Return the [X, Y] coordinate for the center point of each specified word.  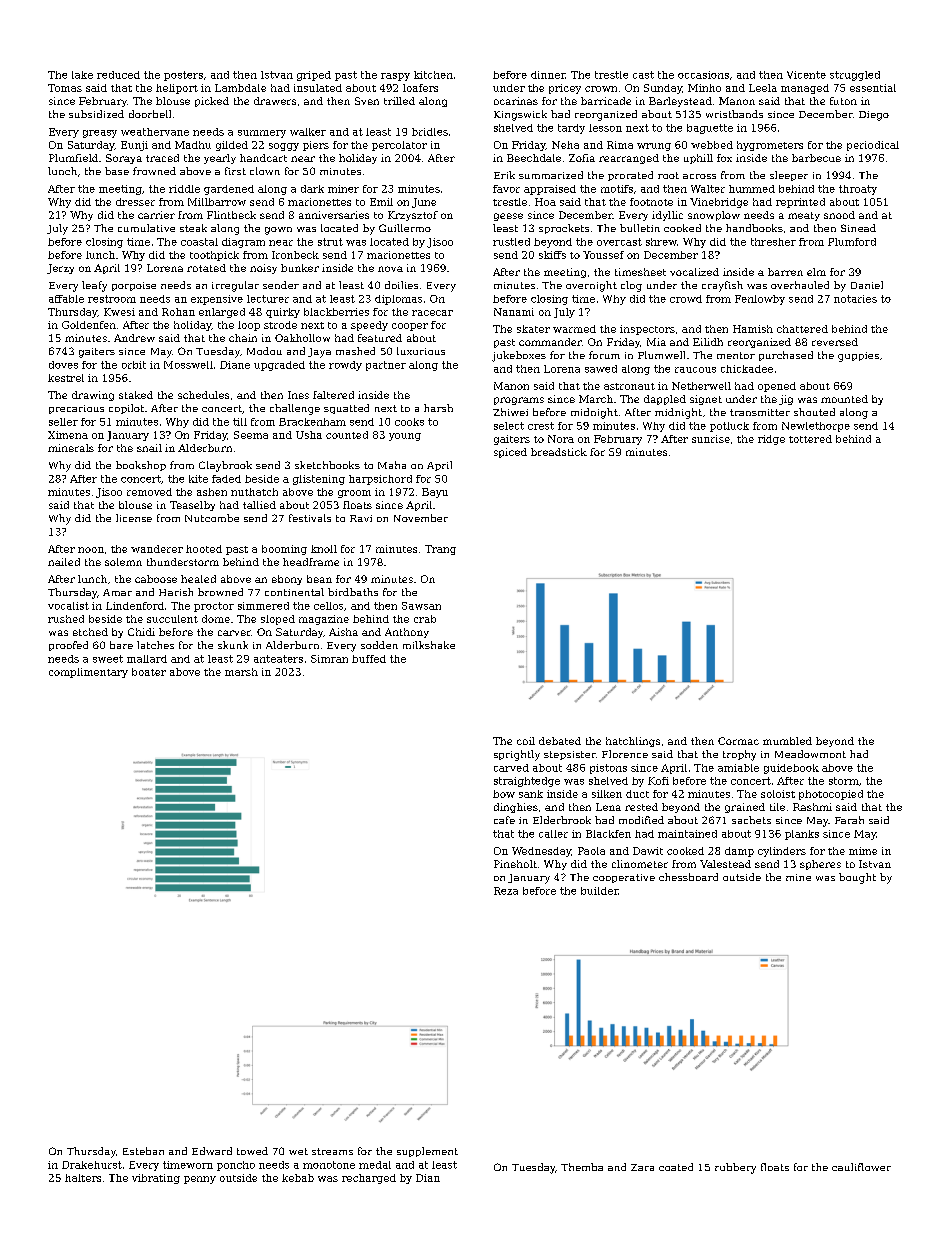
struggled [855, 76]
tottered [810, 439]
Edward [212, 1151]
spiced [510, 453]
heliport [177, 89]
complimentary [88, 673]
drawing [93, 396]
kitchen [433, 75]
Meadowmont [810, 754]
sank [531, 794]
